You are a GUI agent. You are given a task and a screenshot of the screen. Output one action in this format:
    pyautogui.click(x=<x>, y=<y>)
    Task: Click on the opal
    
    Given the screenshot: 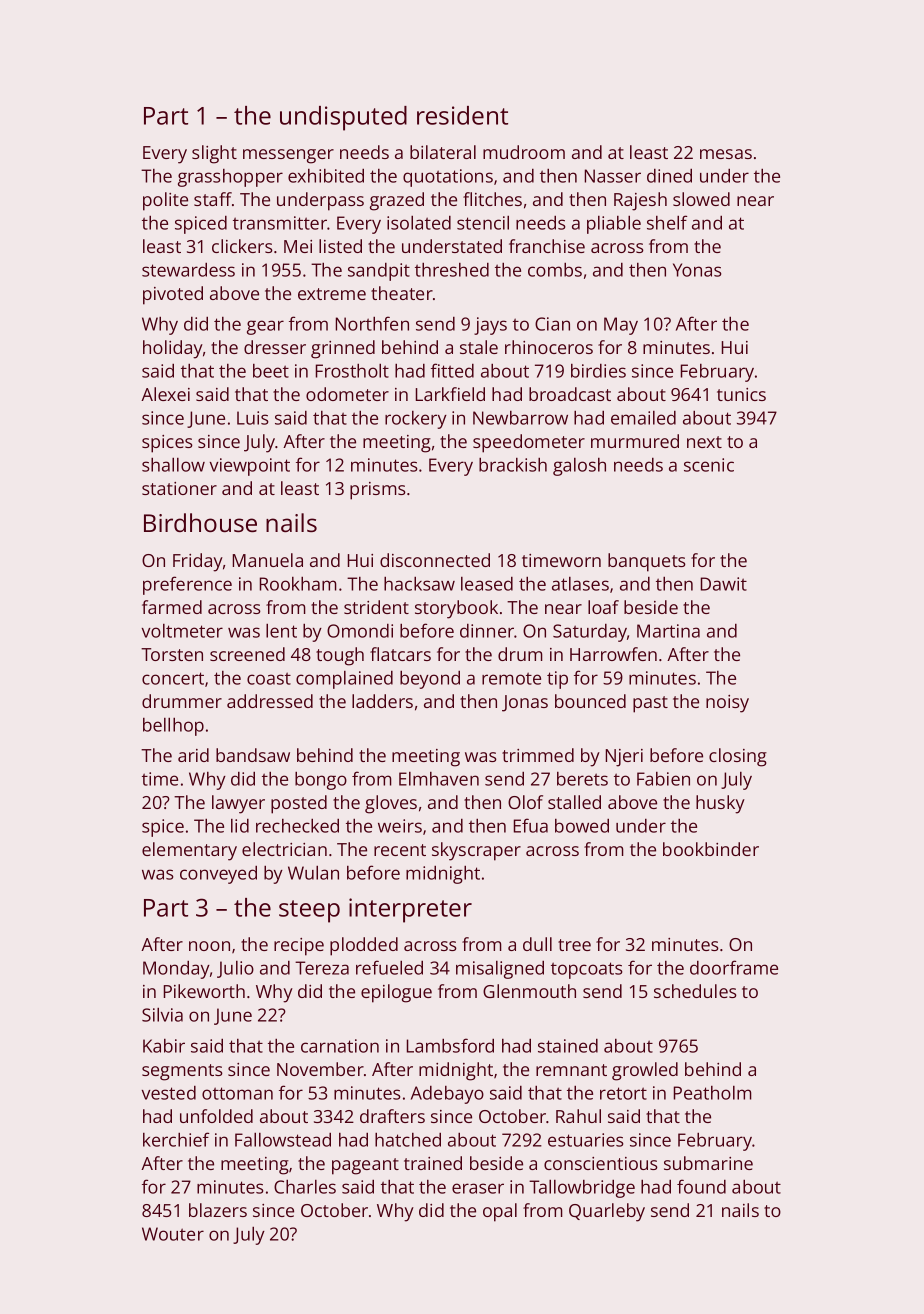 What is the action you would take?
    pyautogui.click(x=500, y=1212)
